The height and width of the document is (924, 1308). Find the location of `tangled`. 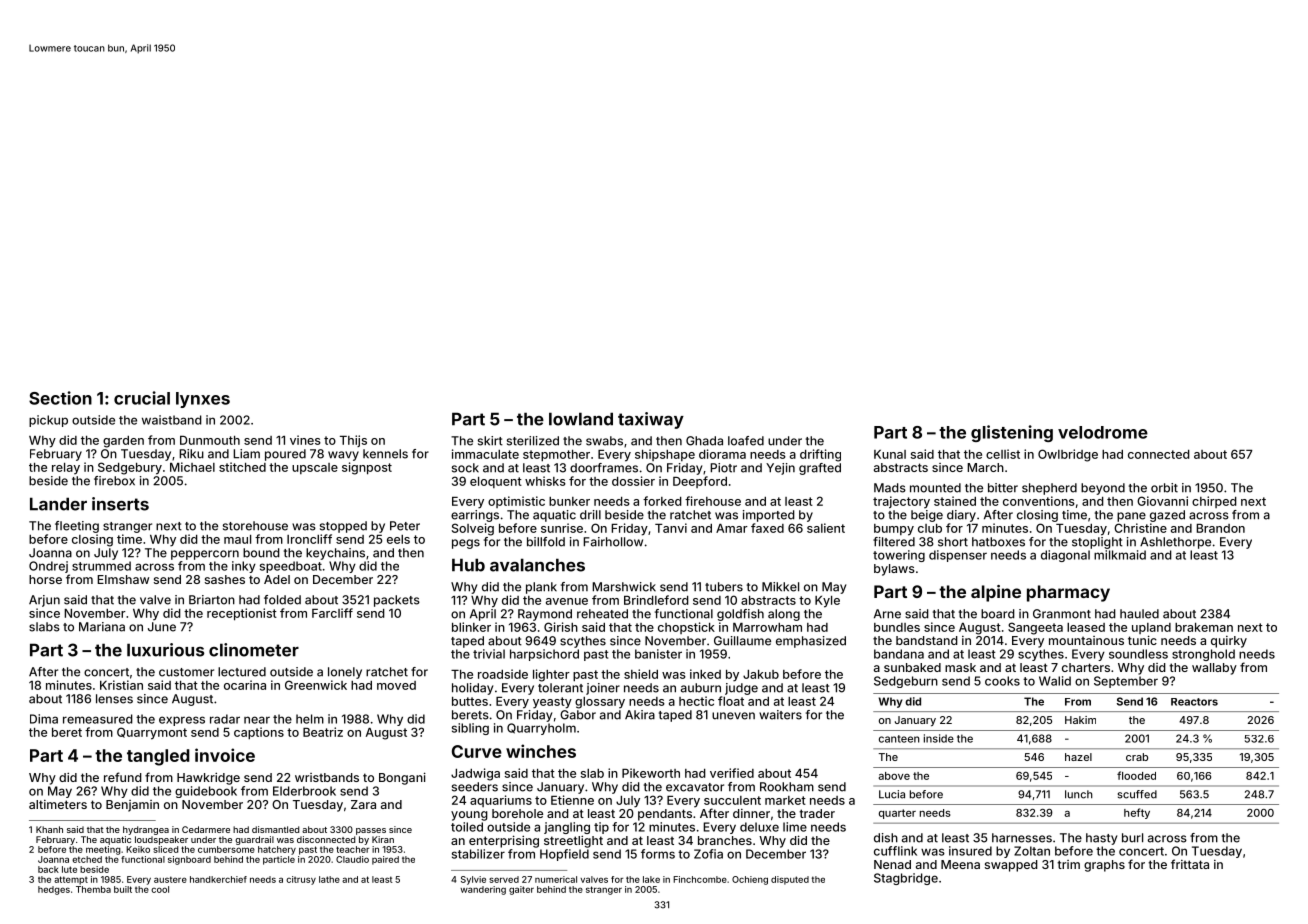

tangled is located at coordinates (158, 757).
